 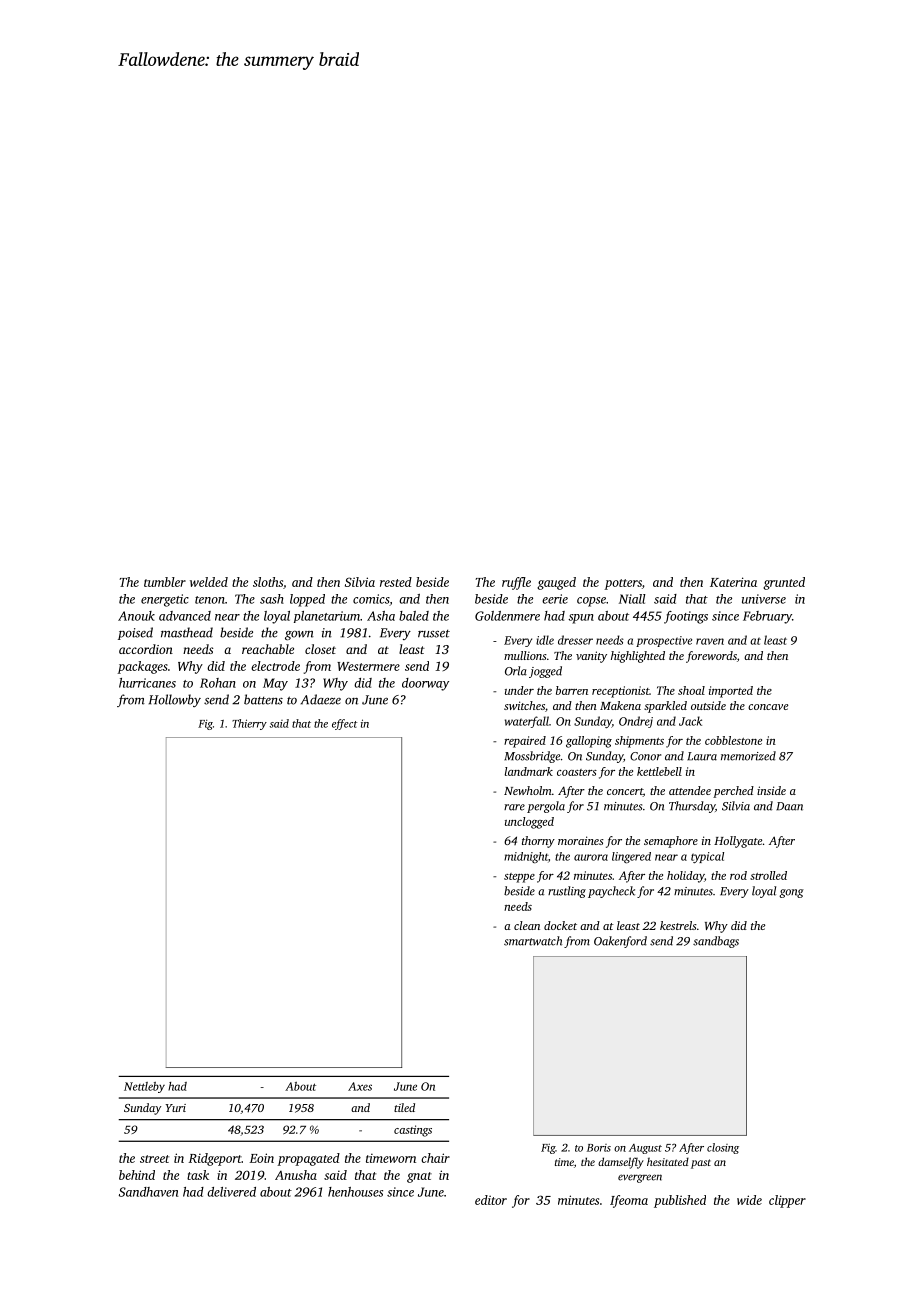 What do you see at coordinates (249, 724) in the screenshot?
I see `Thierry` at bounding box center [249, 724].
